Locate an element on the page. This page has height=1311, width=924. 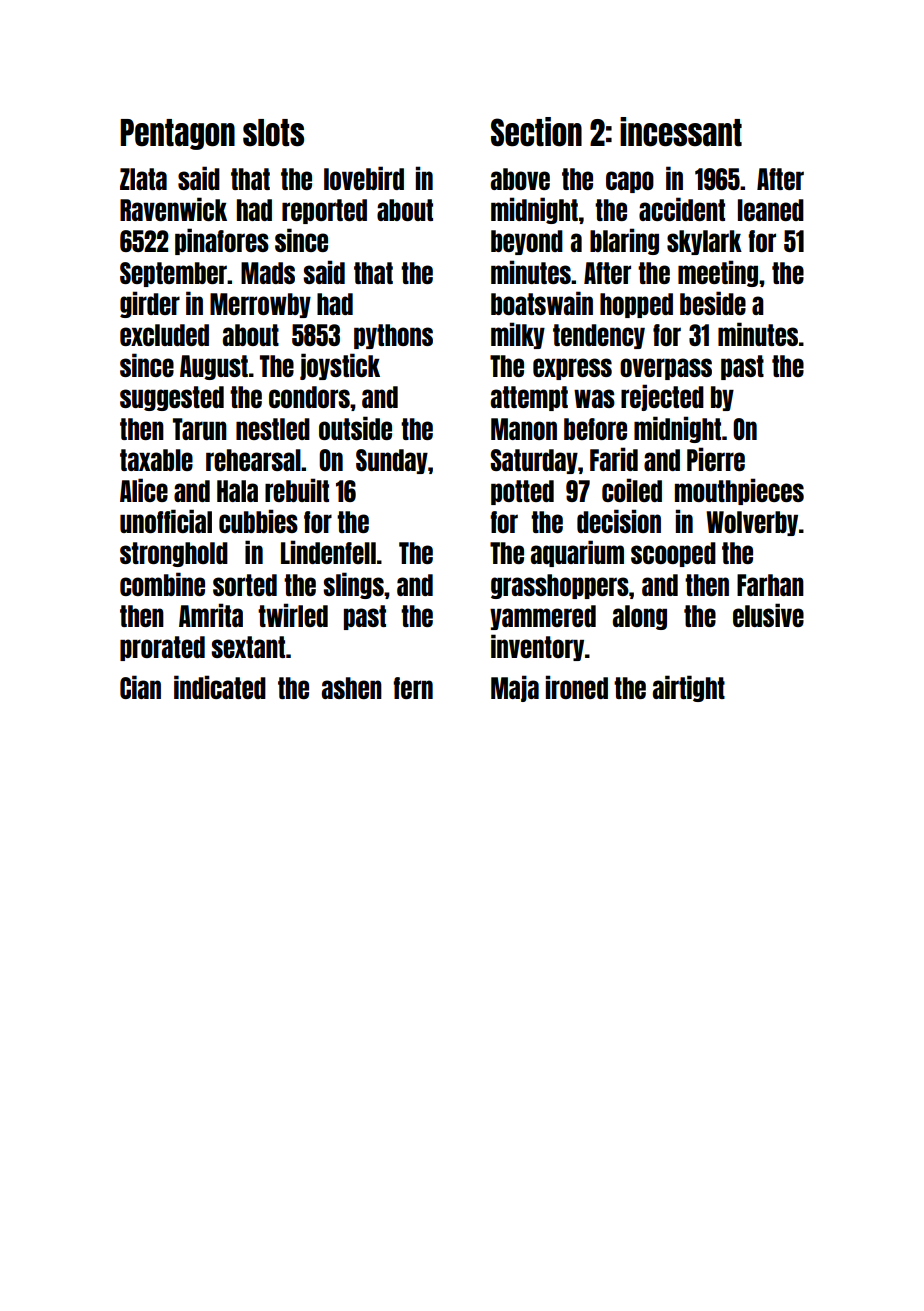
Manon is located at coordinates (524, 429).
